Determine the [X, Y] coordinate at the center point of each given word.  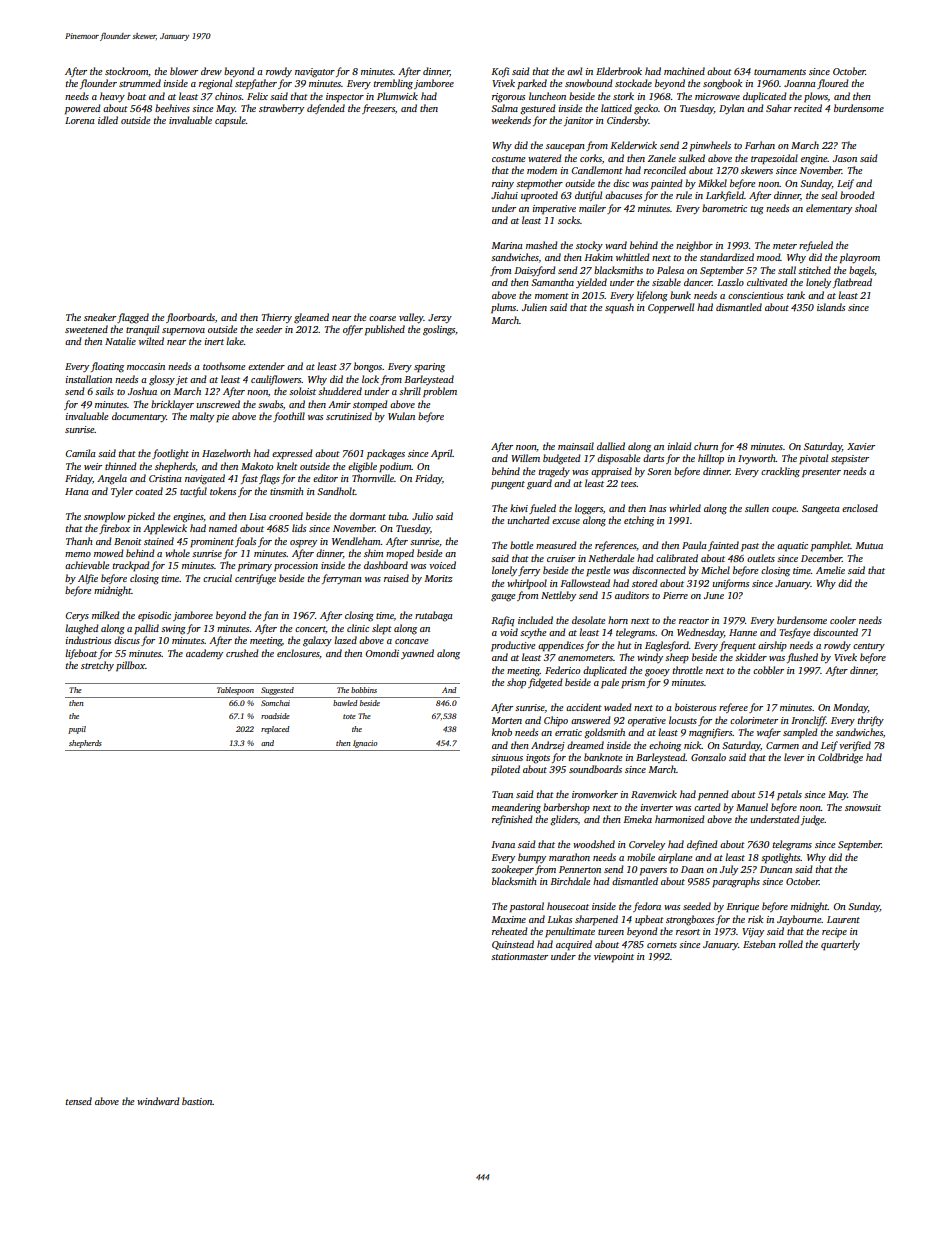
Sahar [779, 108]
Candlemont [597, 170]
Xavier [861, 446]
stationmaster [519, 956]
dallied [611, 446]
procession [296, 566]
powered [83, 109]
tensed [79, 1101]
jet [182, 380]
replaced [275, 730]
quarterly [840, 945]
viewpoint [614, 958]
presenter [821, 473]
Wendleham [356, 541]
